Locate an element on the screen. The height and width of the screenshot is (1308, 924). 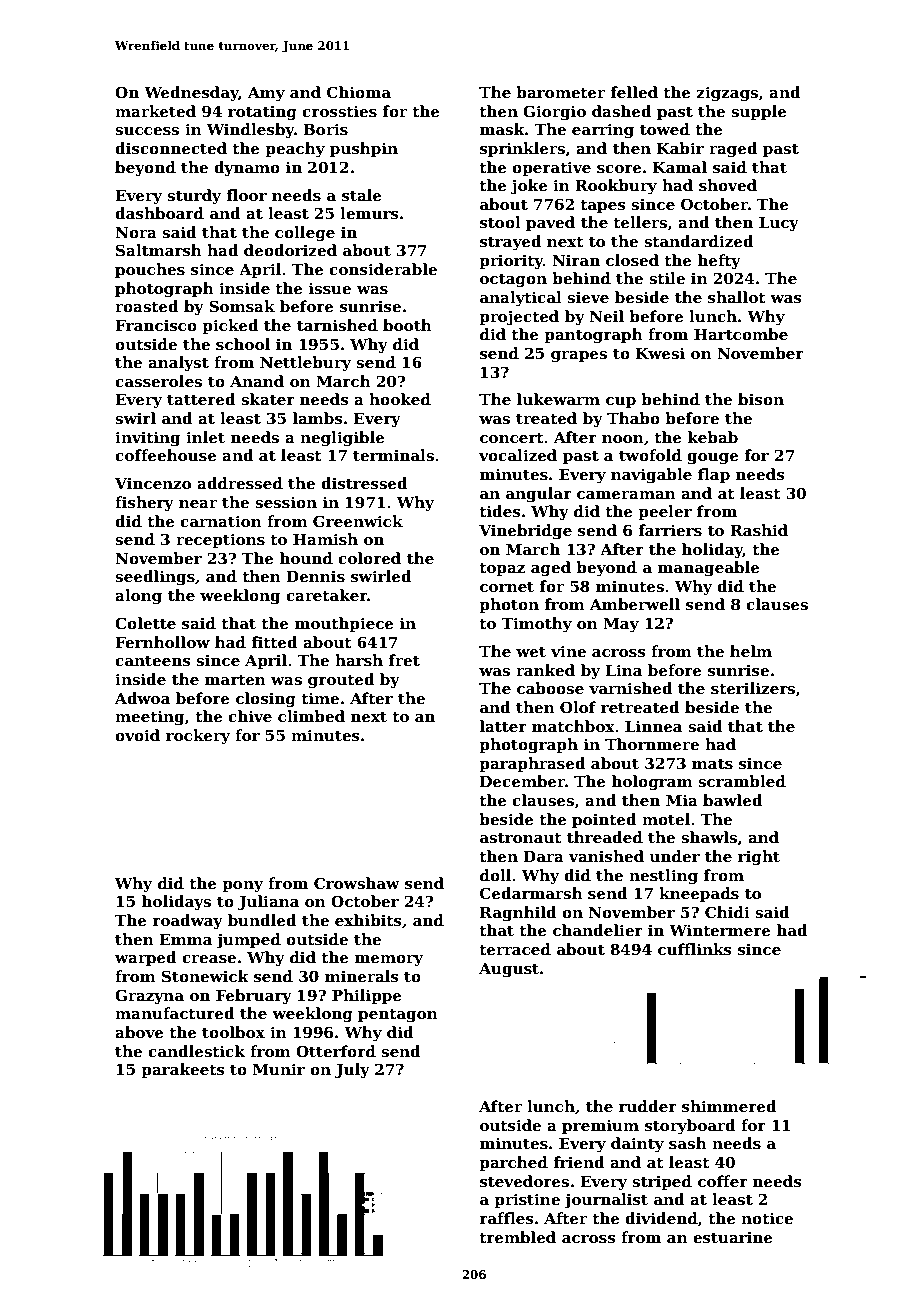
parched is located at coordinates (513, 1163).
